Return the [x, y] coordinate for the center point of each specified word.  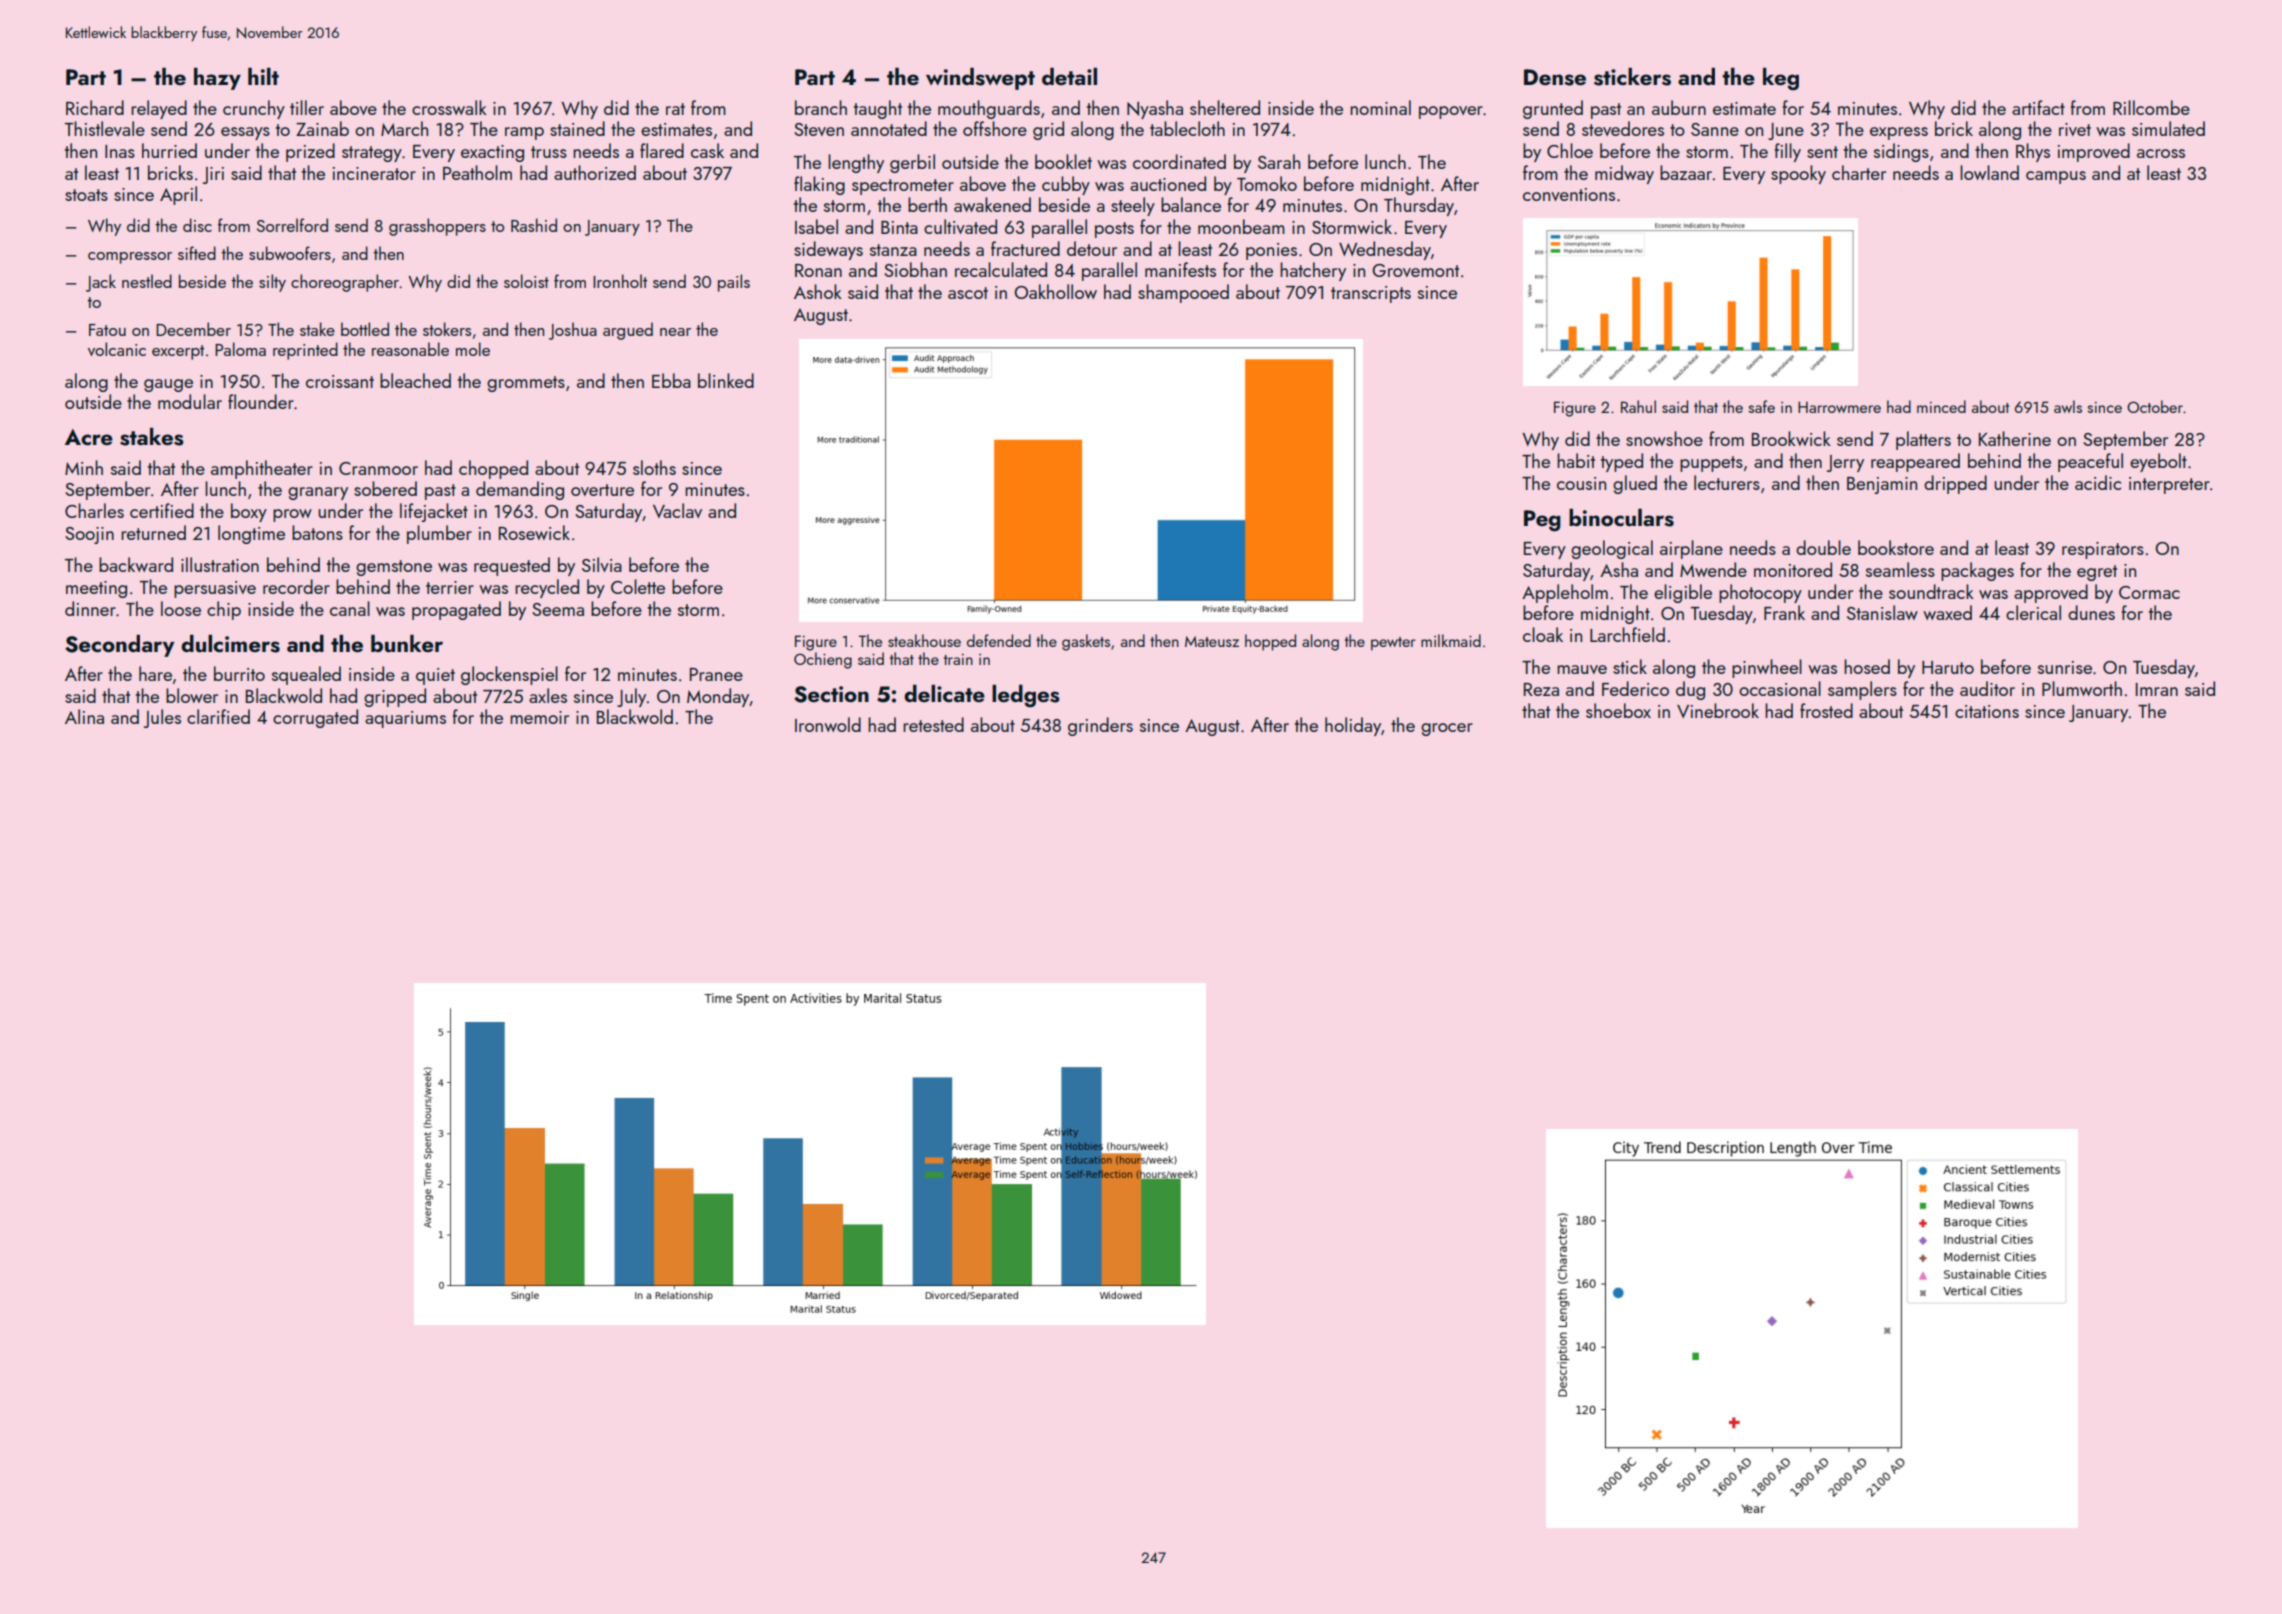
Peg [1542, 521]
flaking [819, 185]
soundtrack [1931, 591]
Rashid [534, 225]
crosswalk [449, 107]
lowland [1989, 172]
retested [933, 724]
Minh [84, 467]
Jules [162, 718]
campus [2056, 177]
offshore [995, 128]
